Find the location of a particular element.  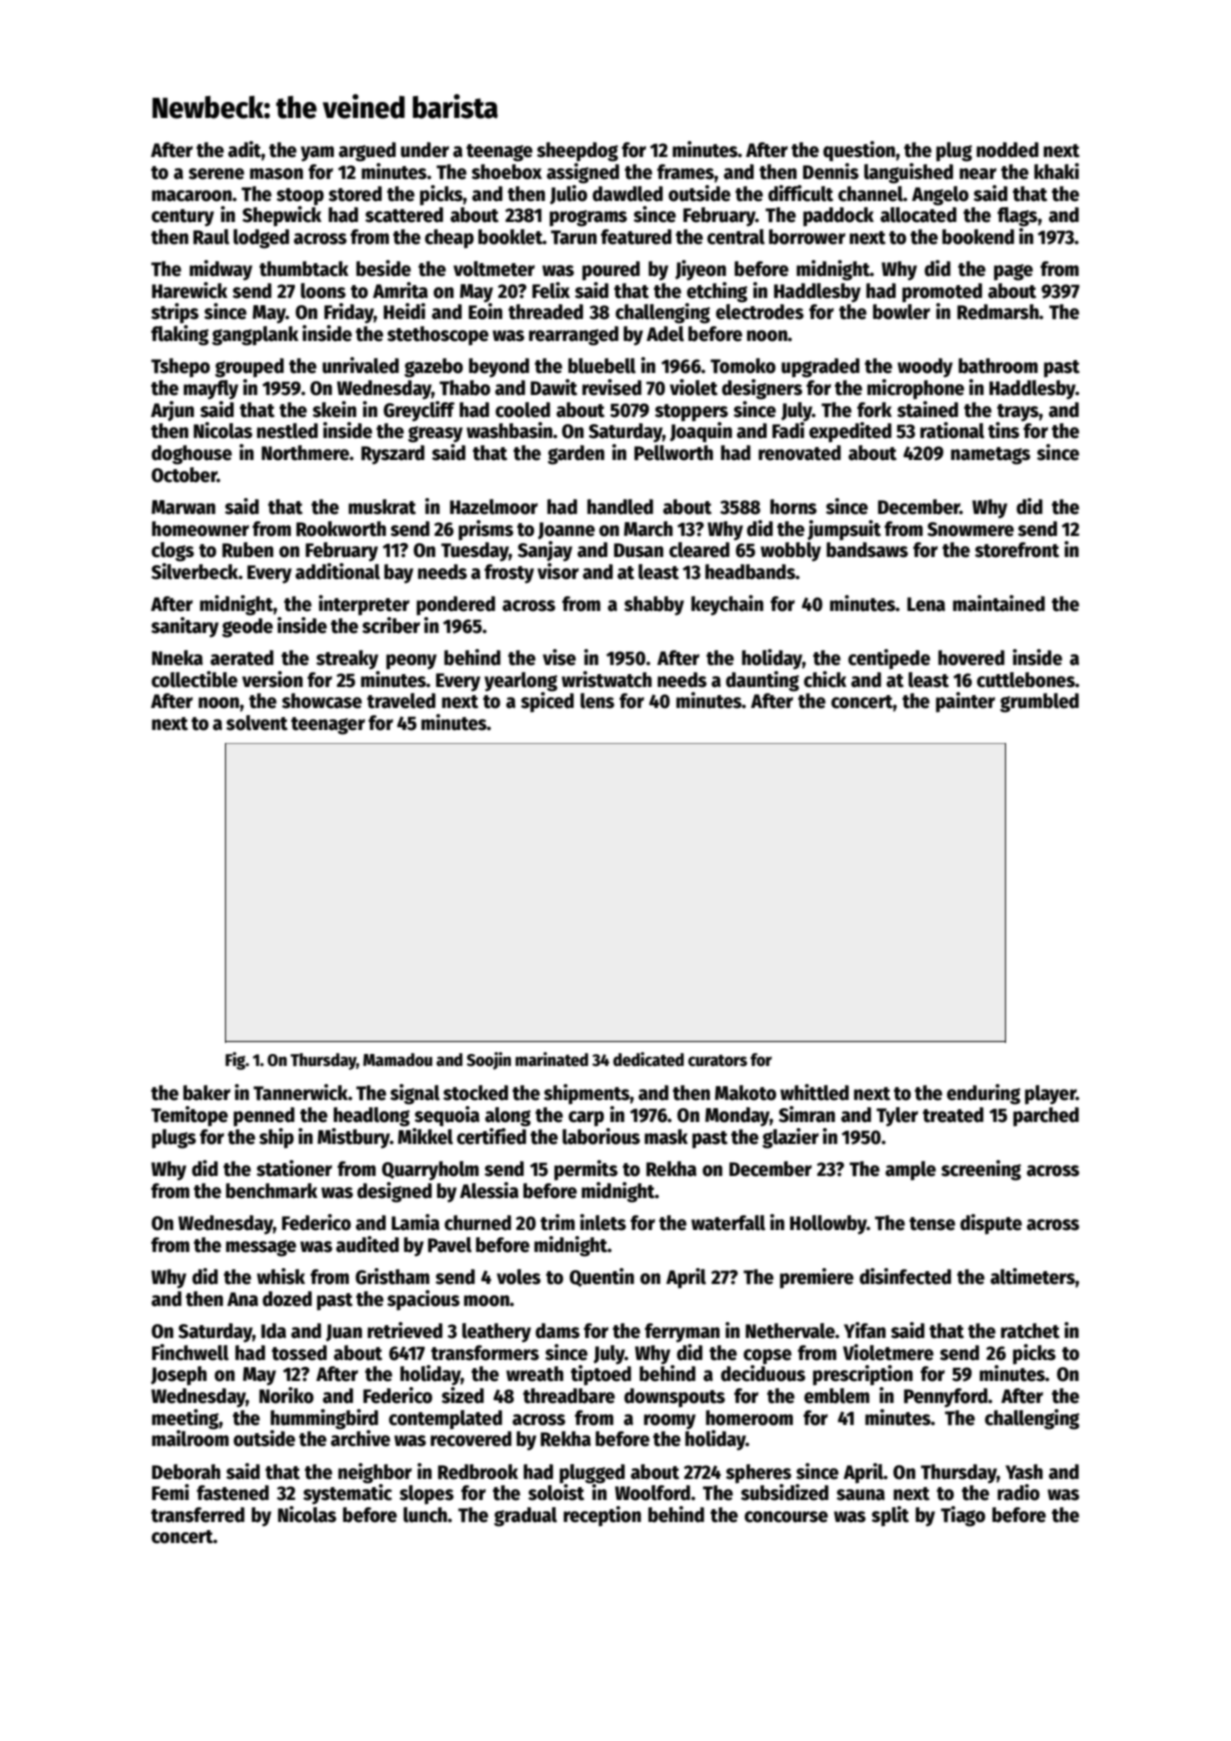

transferred is located at coordinates (198, 1515).
